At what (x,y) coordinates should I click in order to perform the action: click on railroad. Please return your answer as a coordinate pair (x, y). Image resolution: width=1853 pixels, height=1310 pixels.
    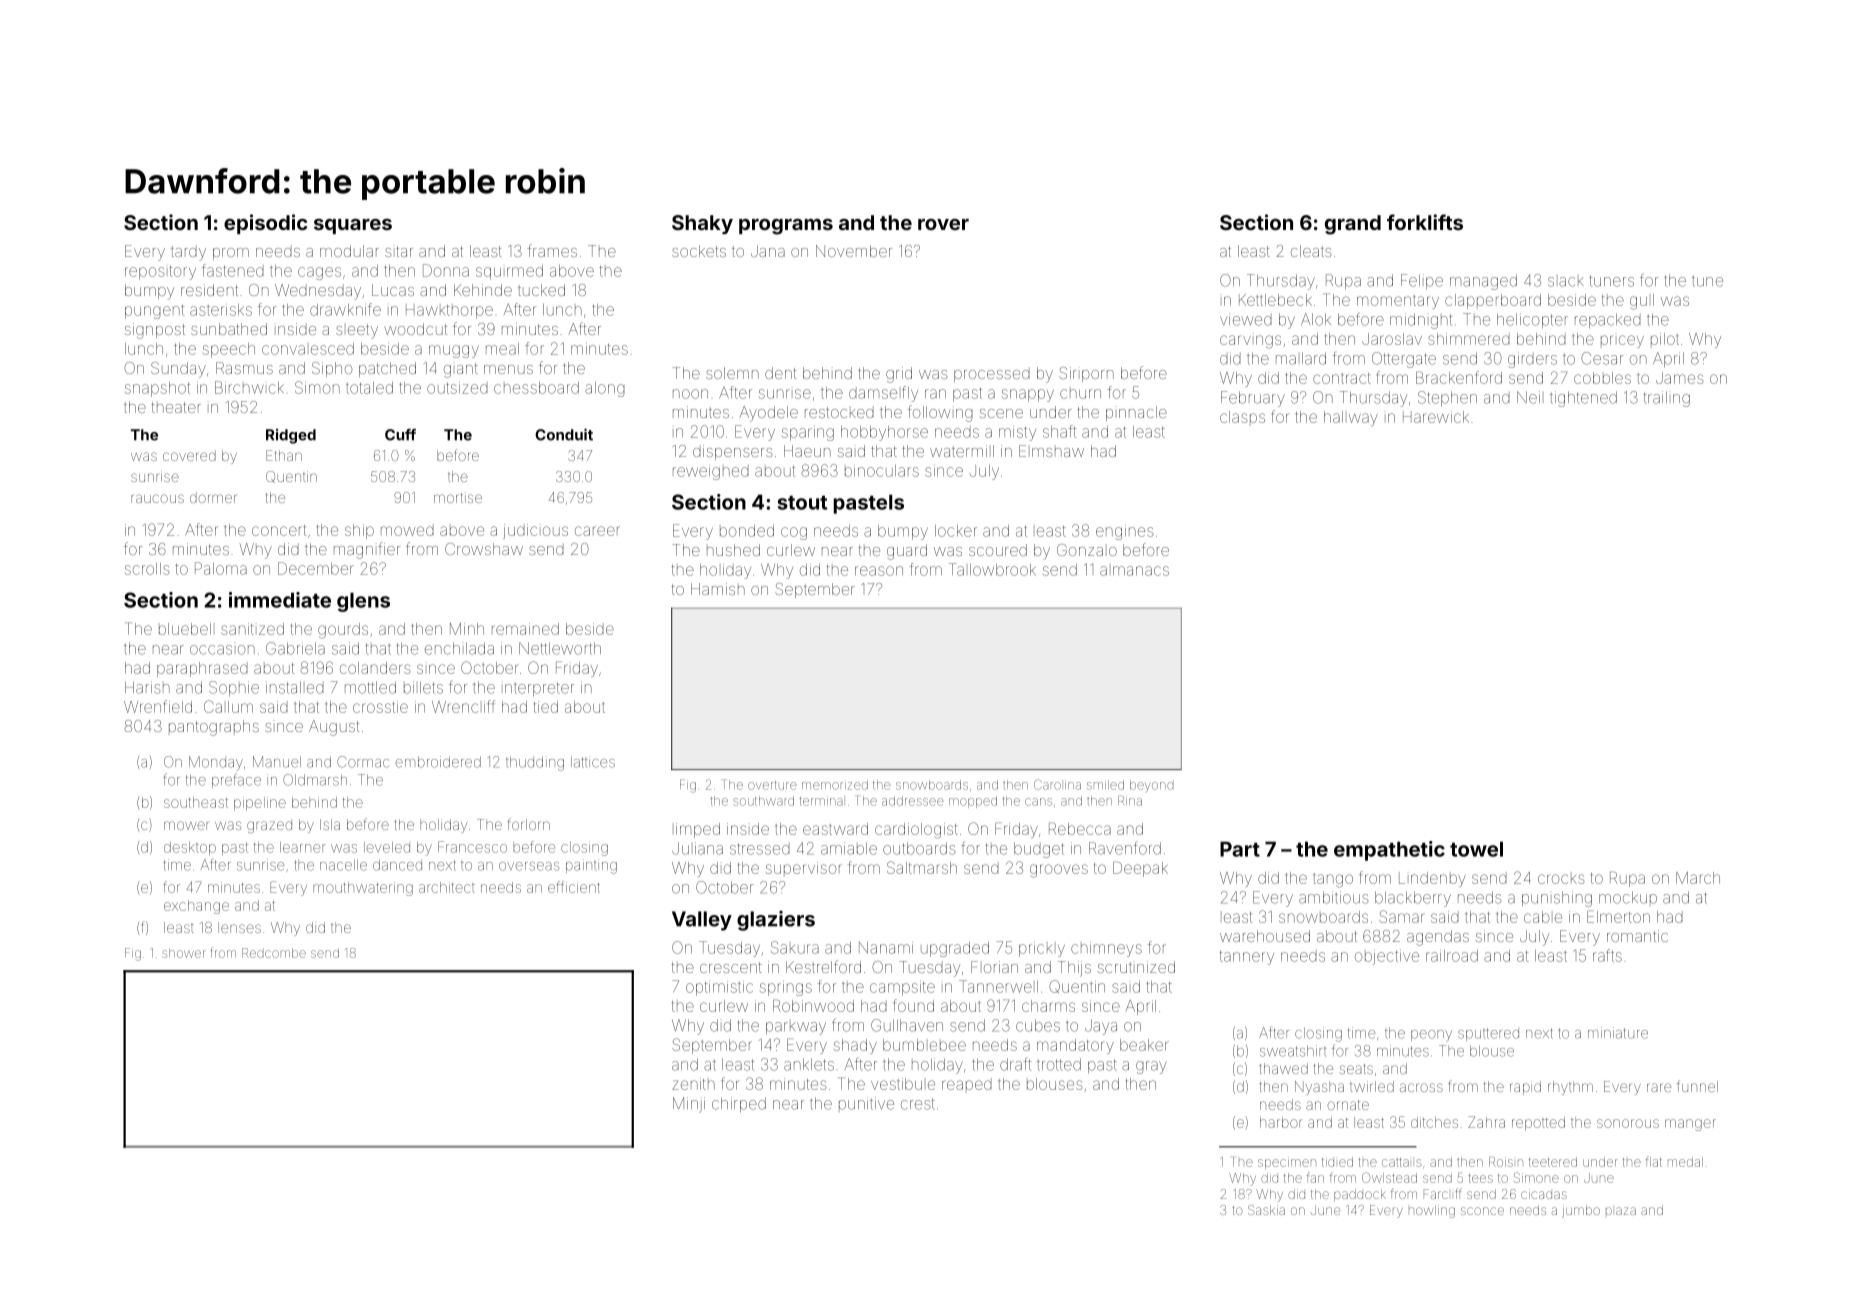
    Looking at the image, I should click on (1452, 956).
